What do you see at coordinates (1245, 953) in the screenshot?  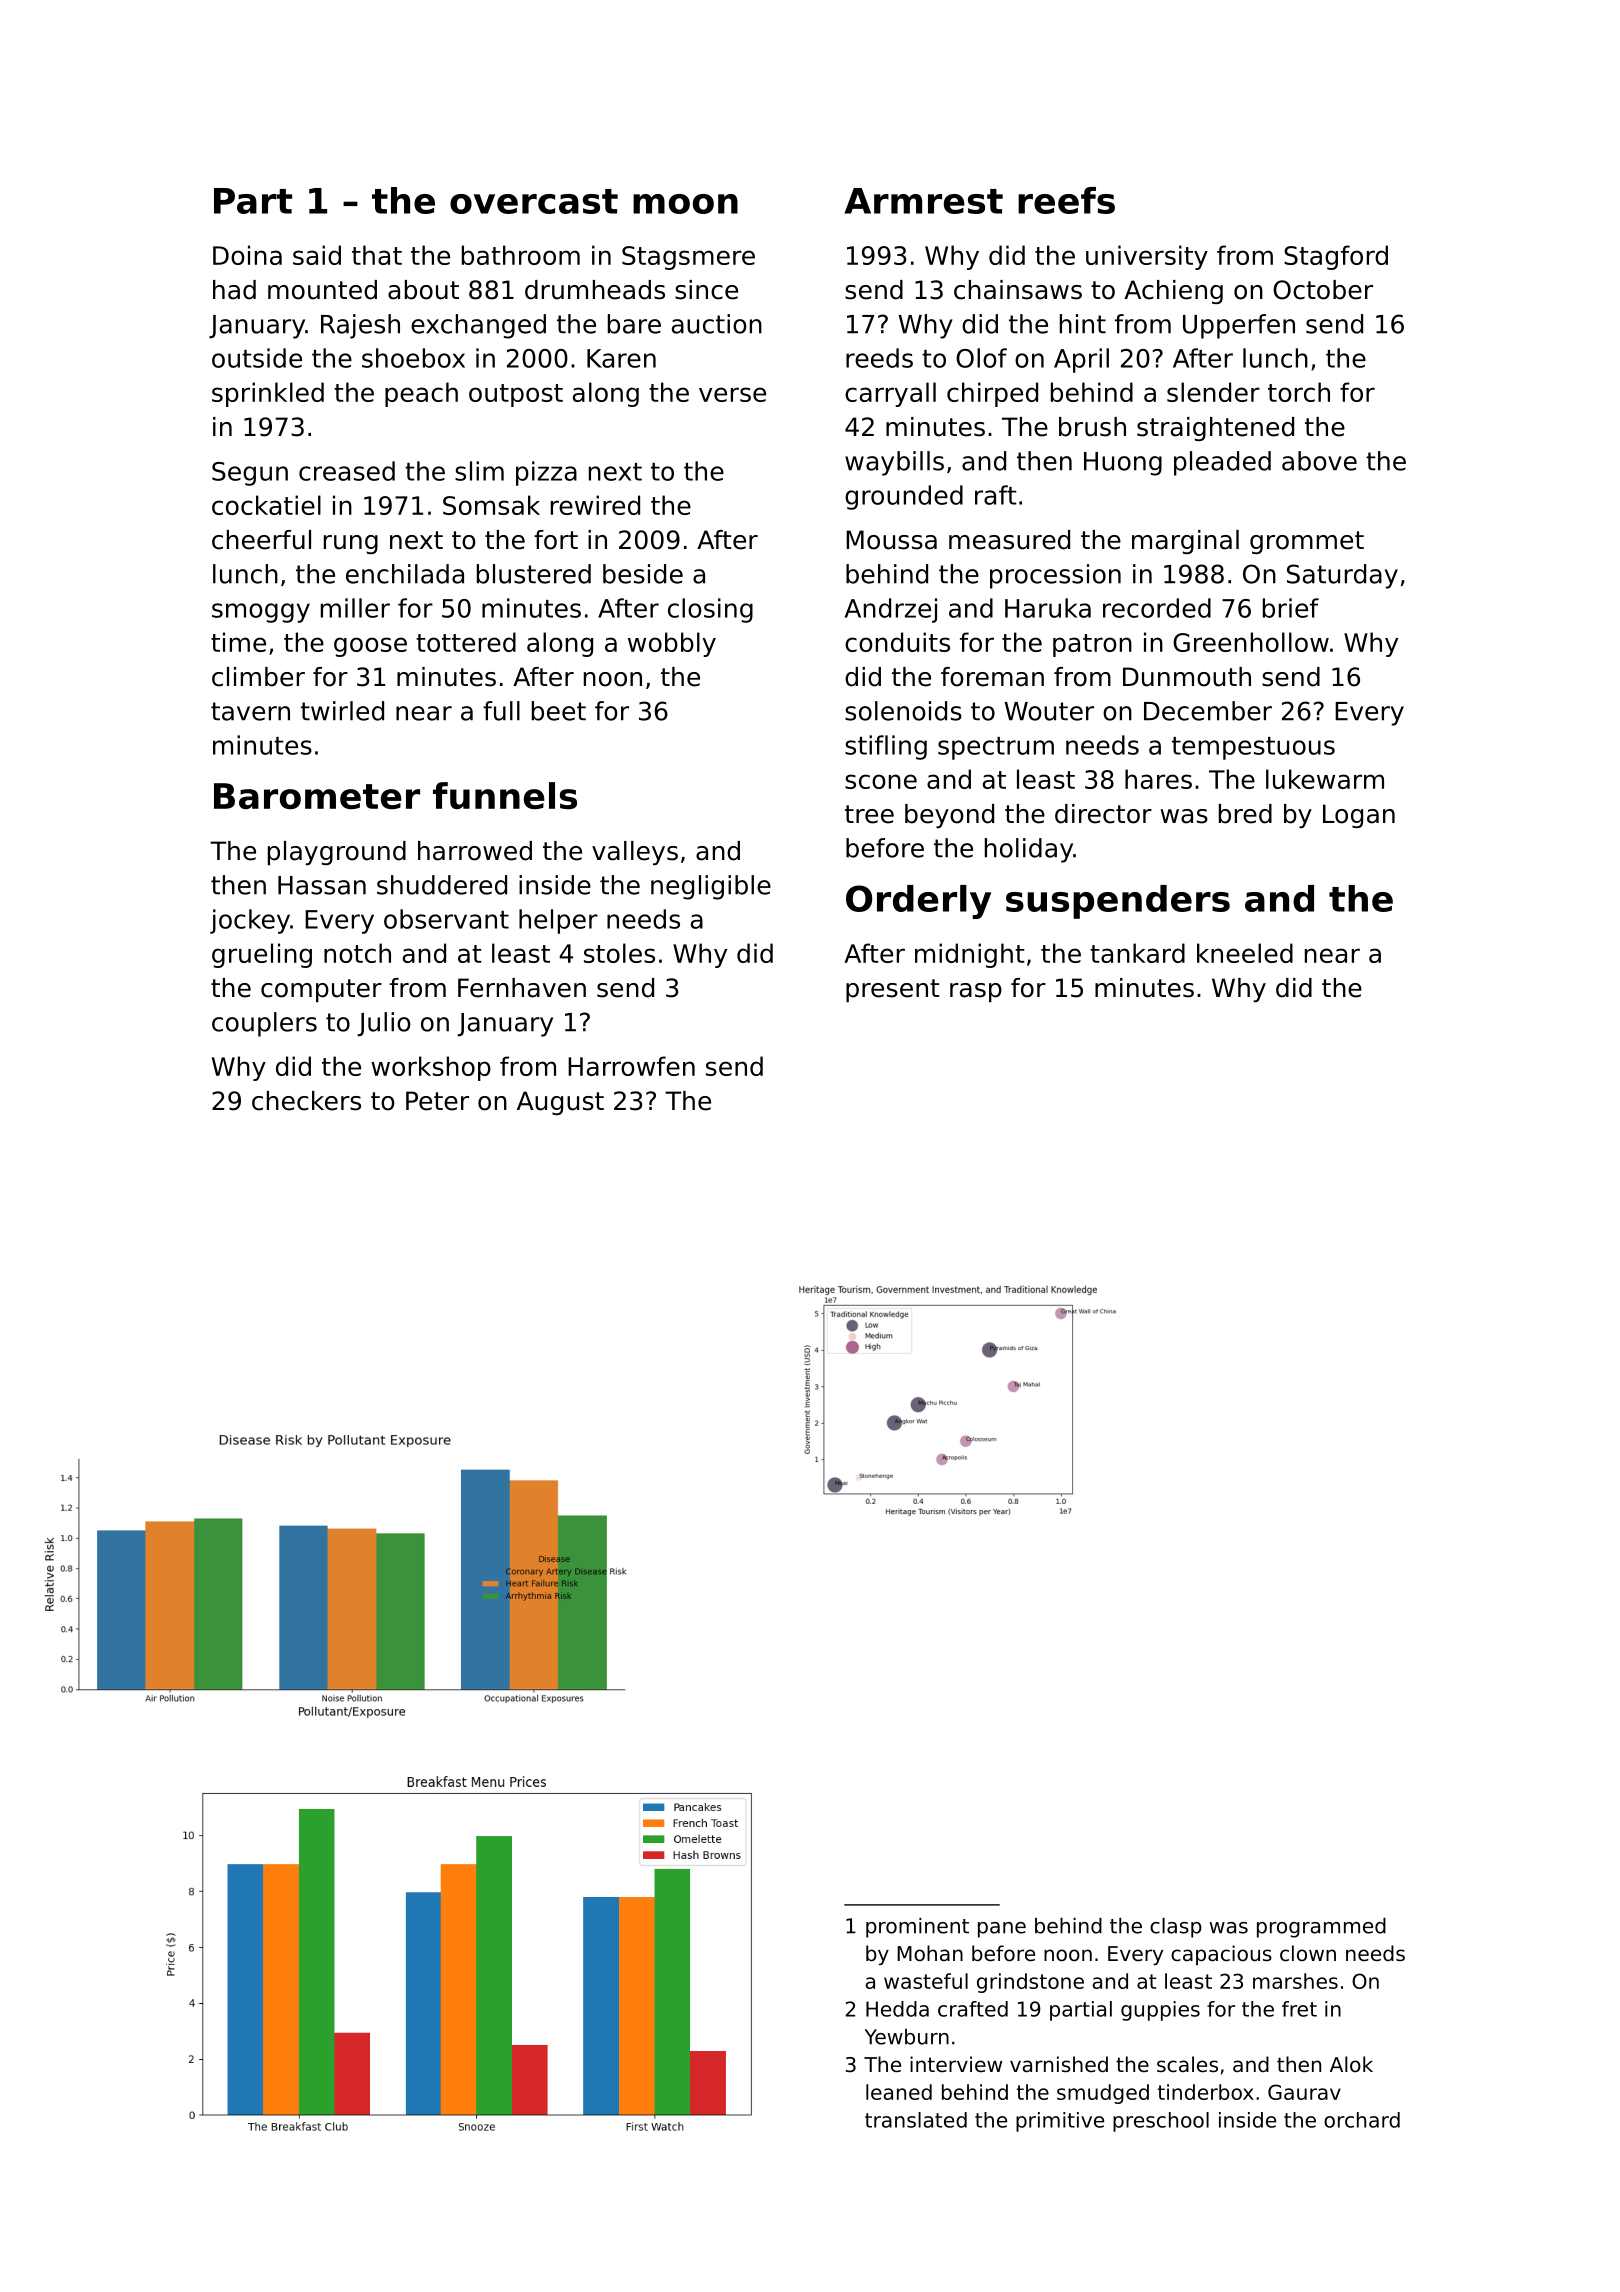 I see `kneeled` at bounding box center [1245, 953].
